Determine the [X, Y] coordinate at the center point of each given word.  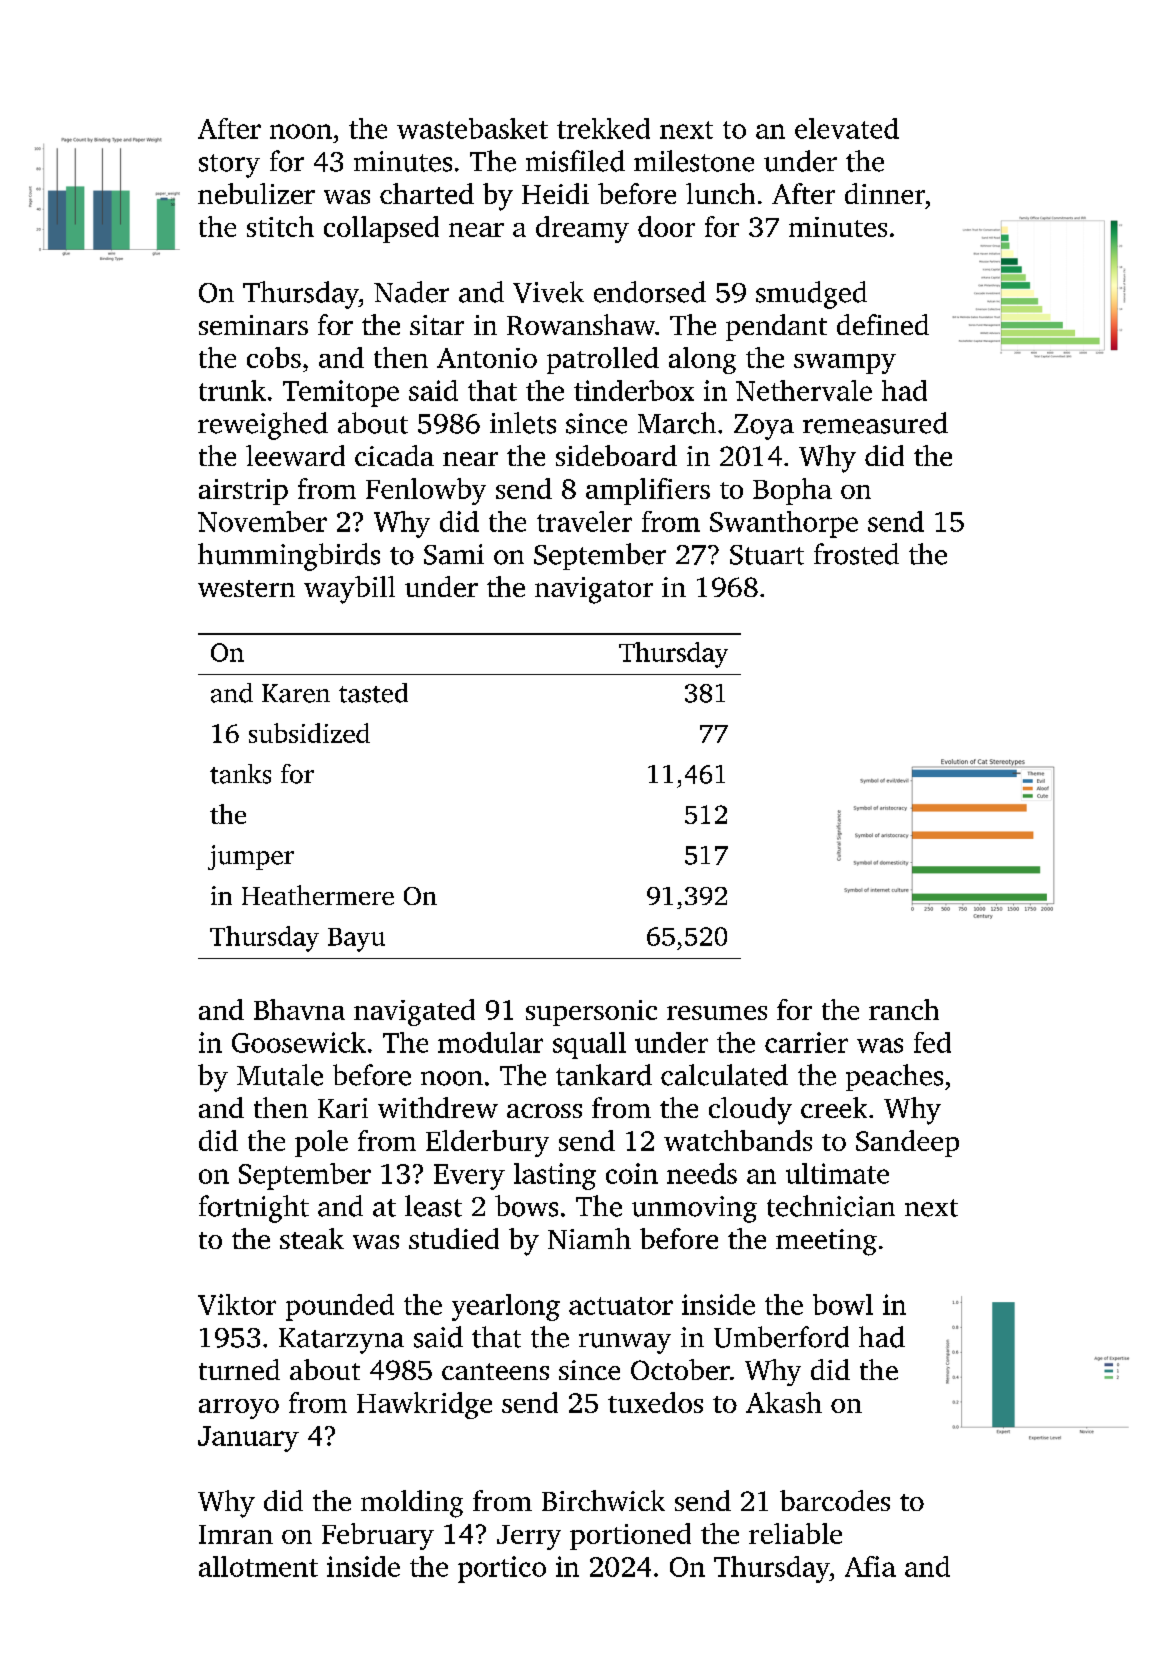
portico [502, 1569]
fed [932, 1042]
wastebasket [472, 128]
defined [883, 324]
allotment [258, 1566]
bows [526, 1206]
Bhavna [299, 1009]
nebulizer [256, 193]
